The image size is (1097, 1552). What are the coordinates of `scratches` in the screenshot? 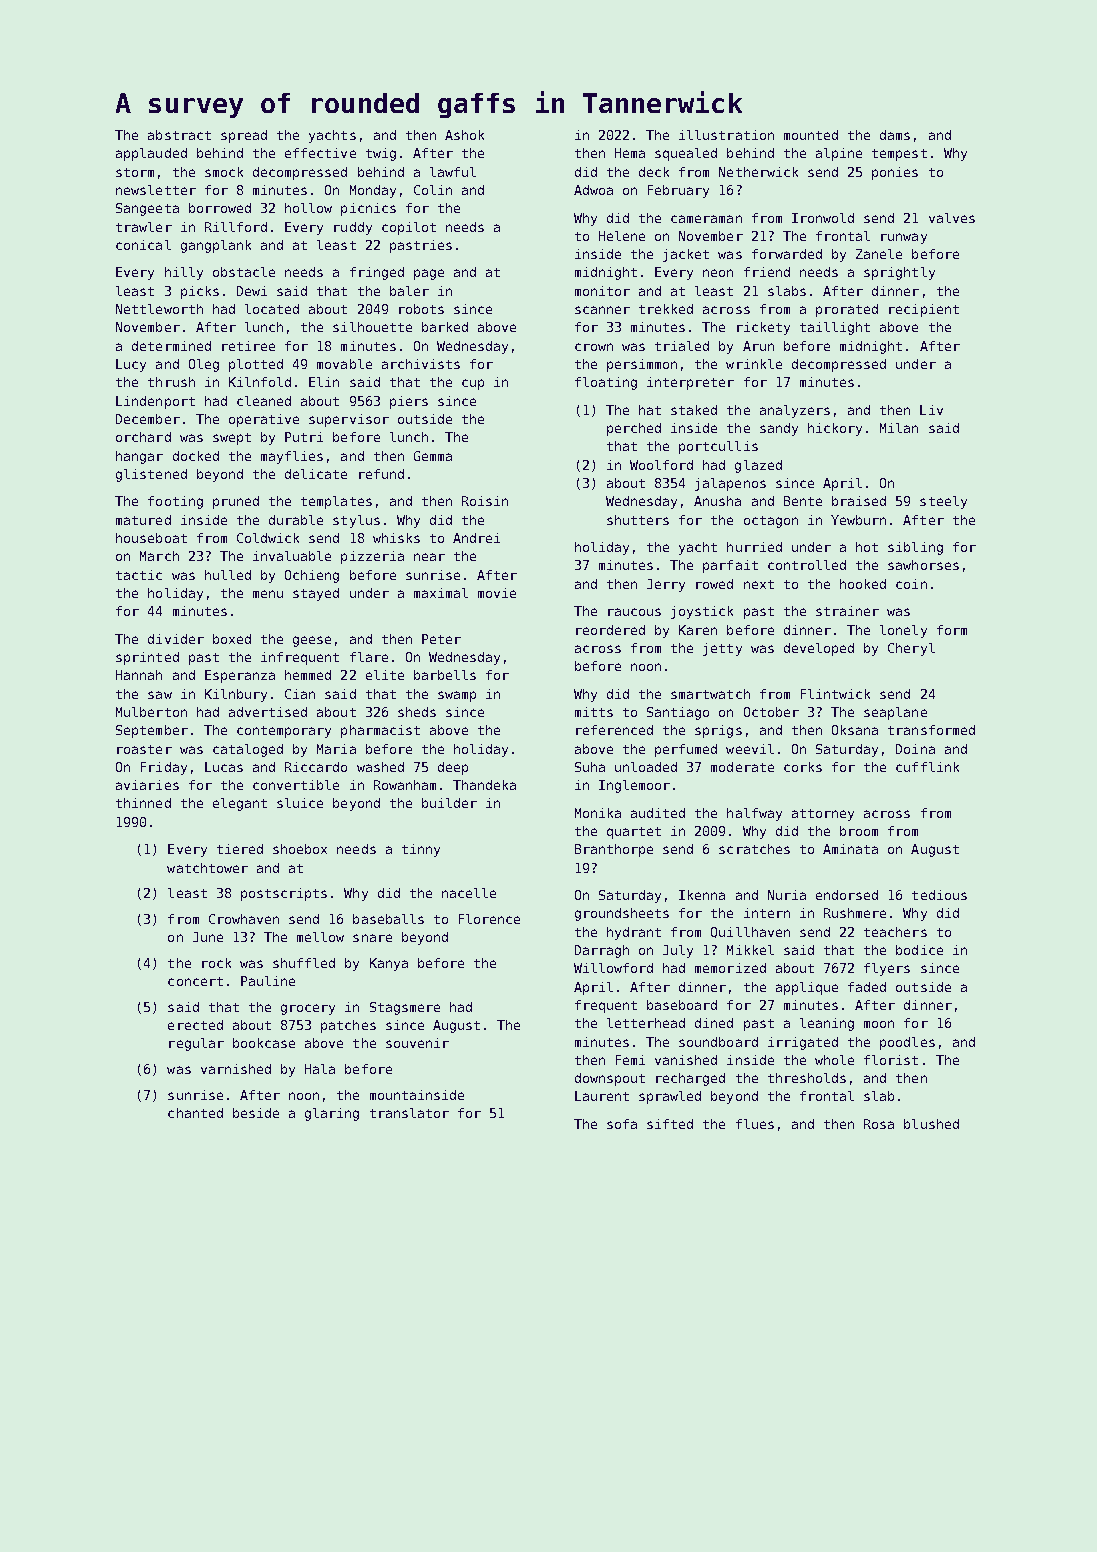 It's located at (754, 849).
